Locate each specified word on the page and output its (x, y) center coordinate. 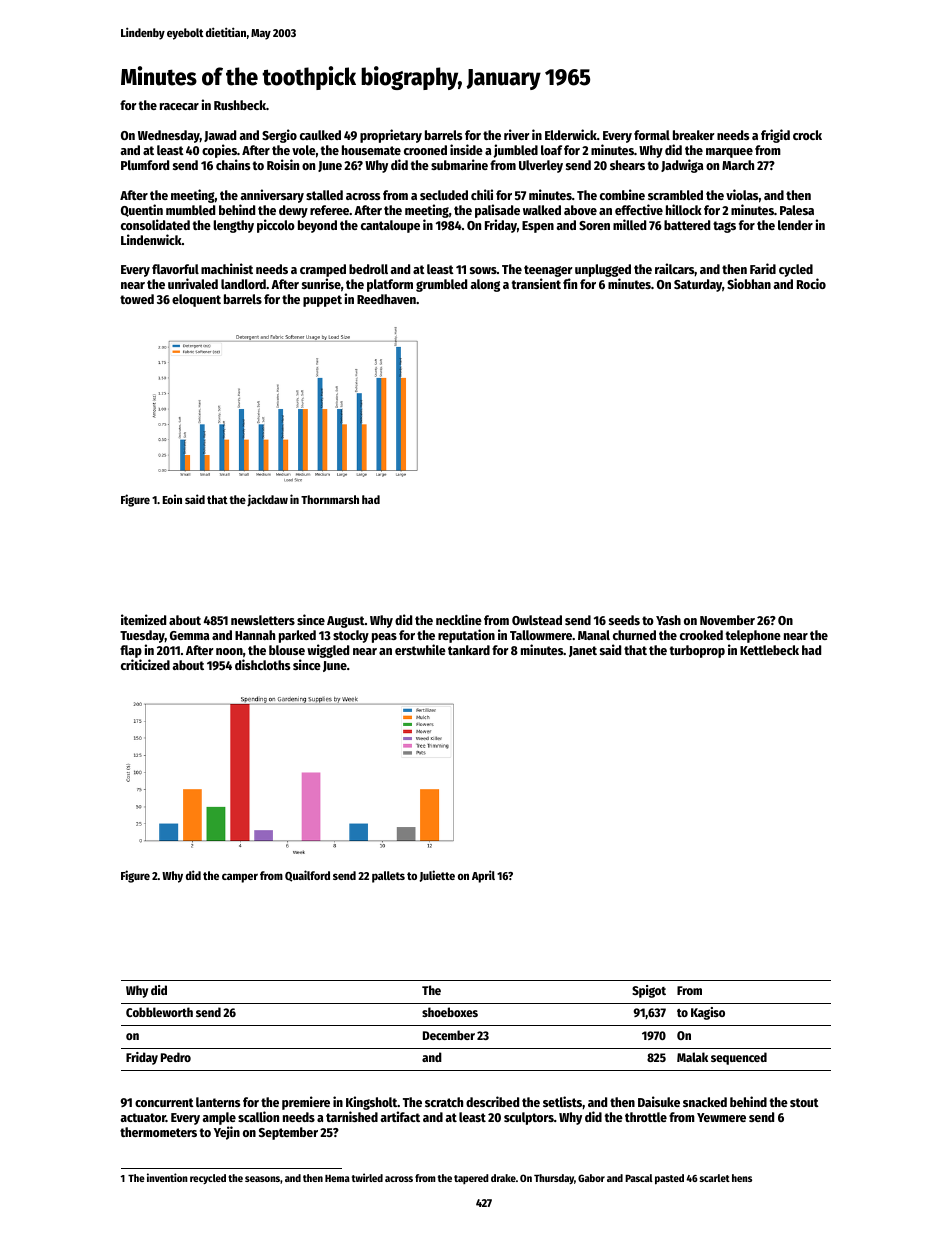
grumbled (441, 285)
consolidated (155, 224)
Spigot (649, 991)
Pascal (639, 1178)
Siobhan (749, 283)
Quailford (307, 876)
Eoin (172, 499)
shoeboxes (450, 1012)
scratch (444, 1102)
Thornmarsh (330, 499)
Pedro (176, 1057)
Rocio (811, 283)
